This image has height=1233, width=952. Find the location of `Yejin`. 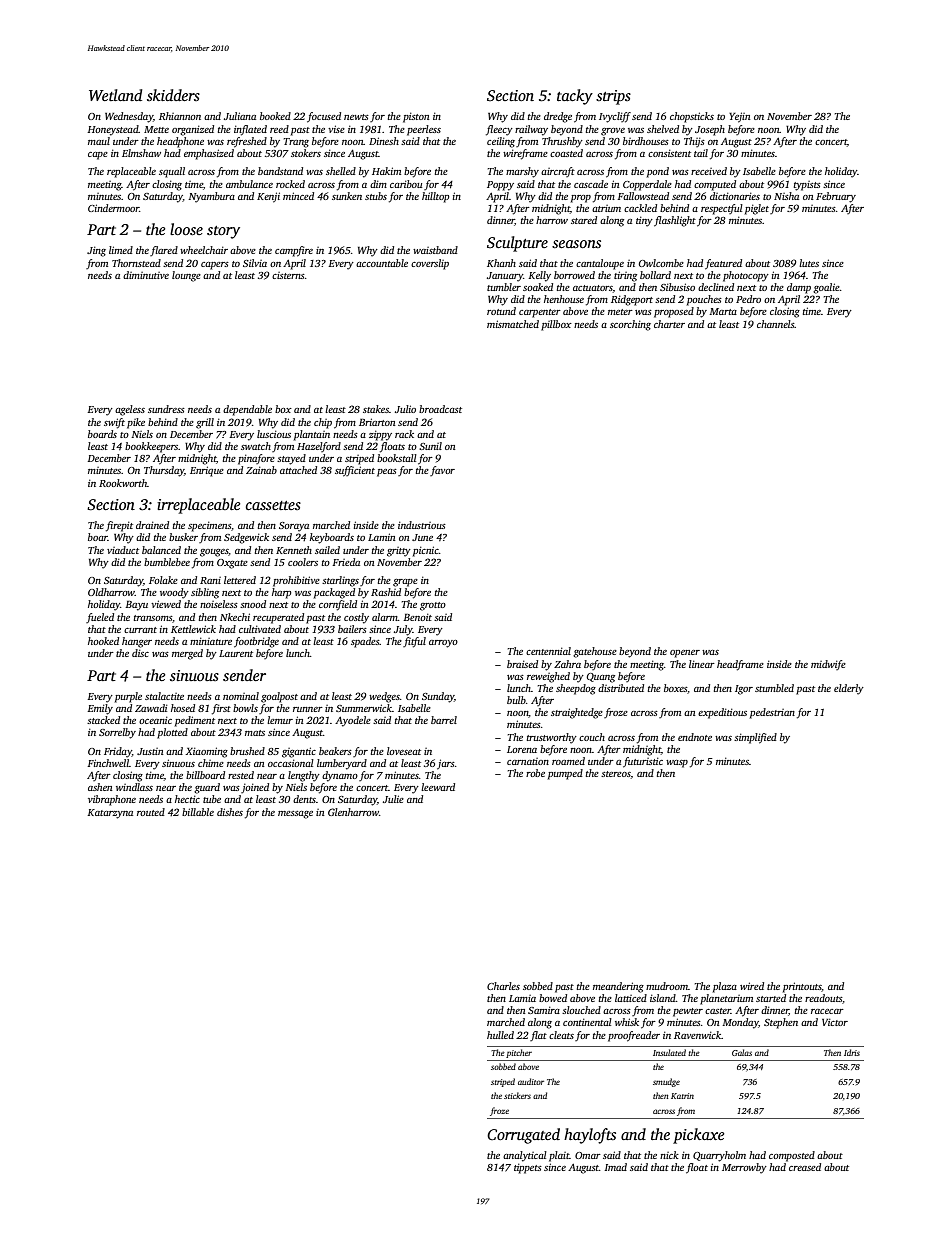

Yejin is located at coordinates (739, 117).
